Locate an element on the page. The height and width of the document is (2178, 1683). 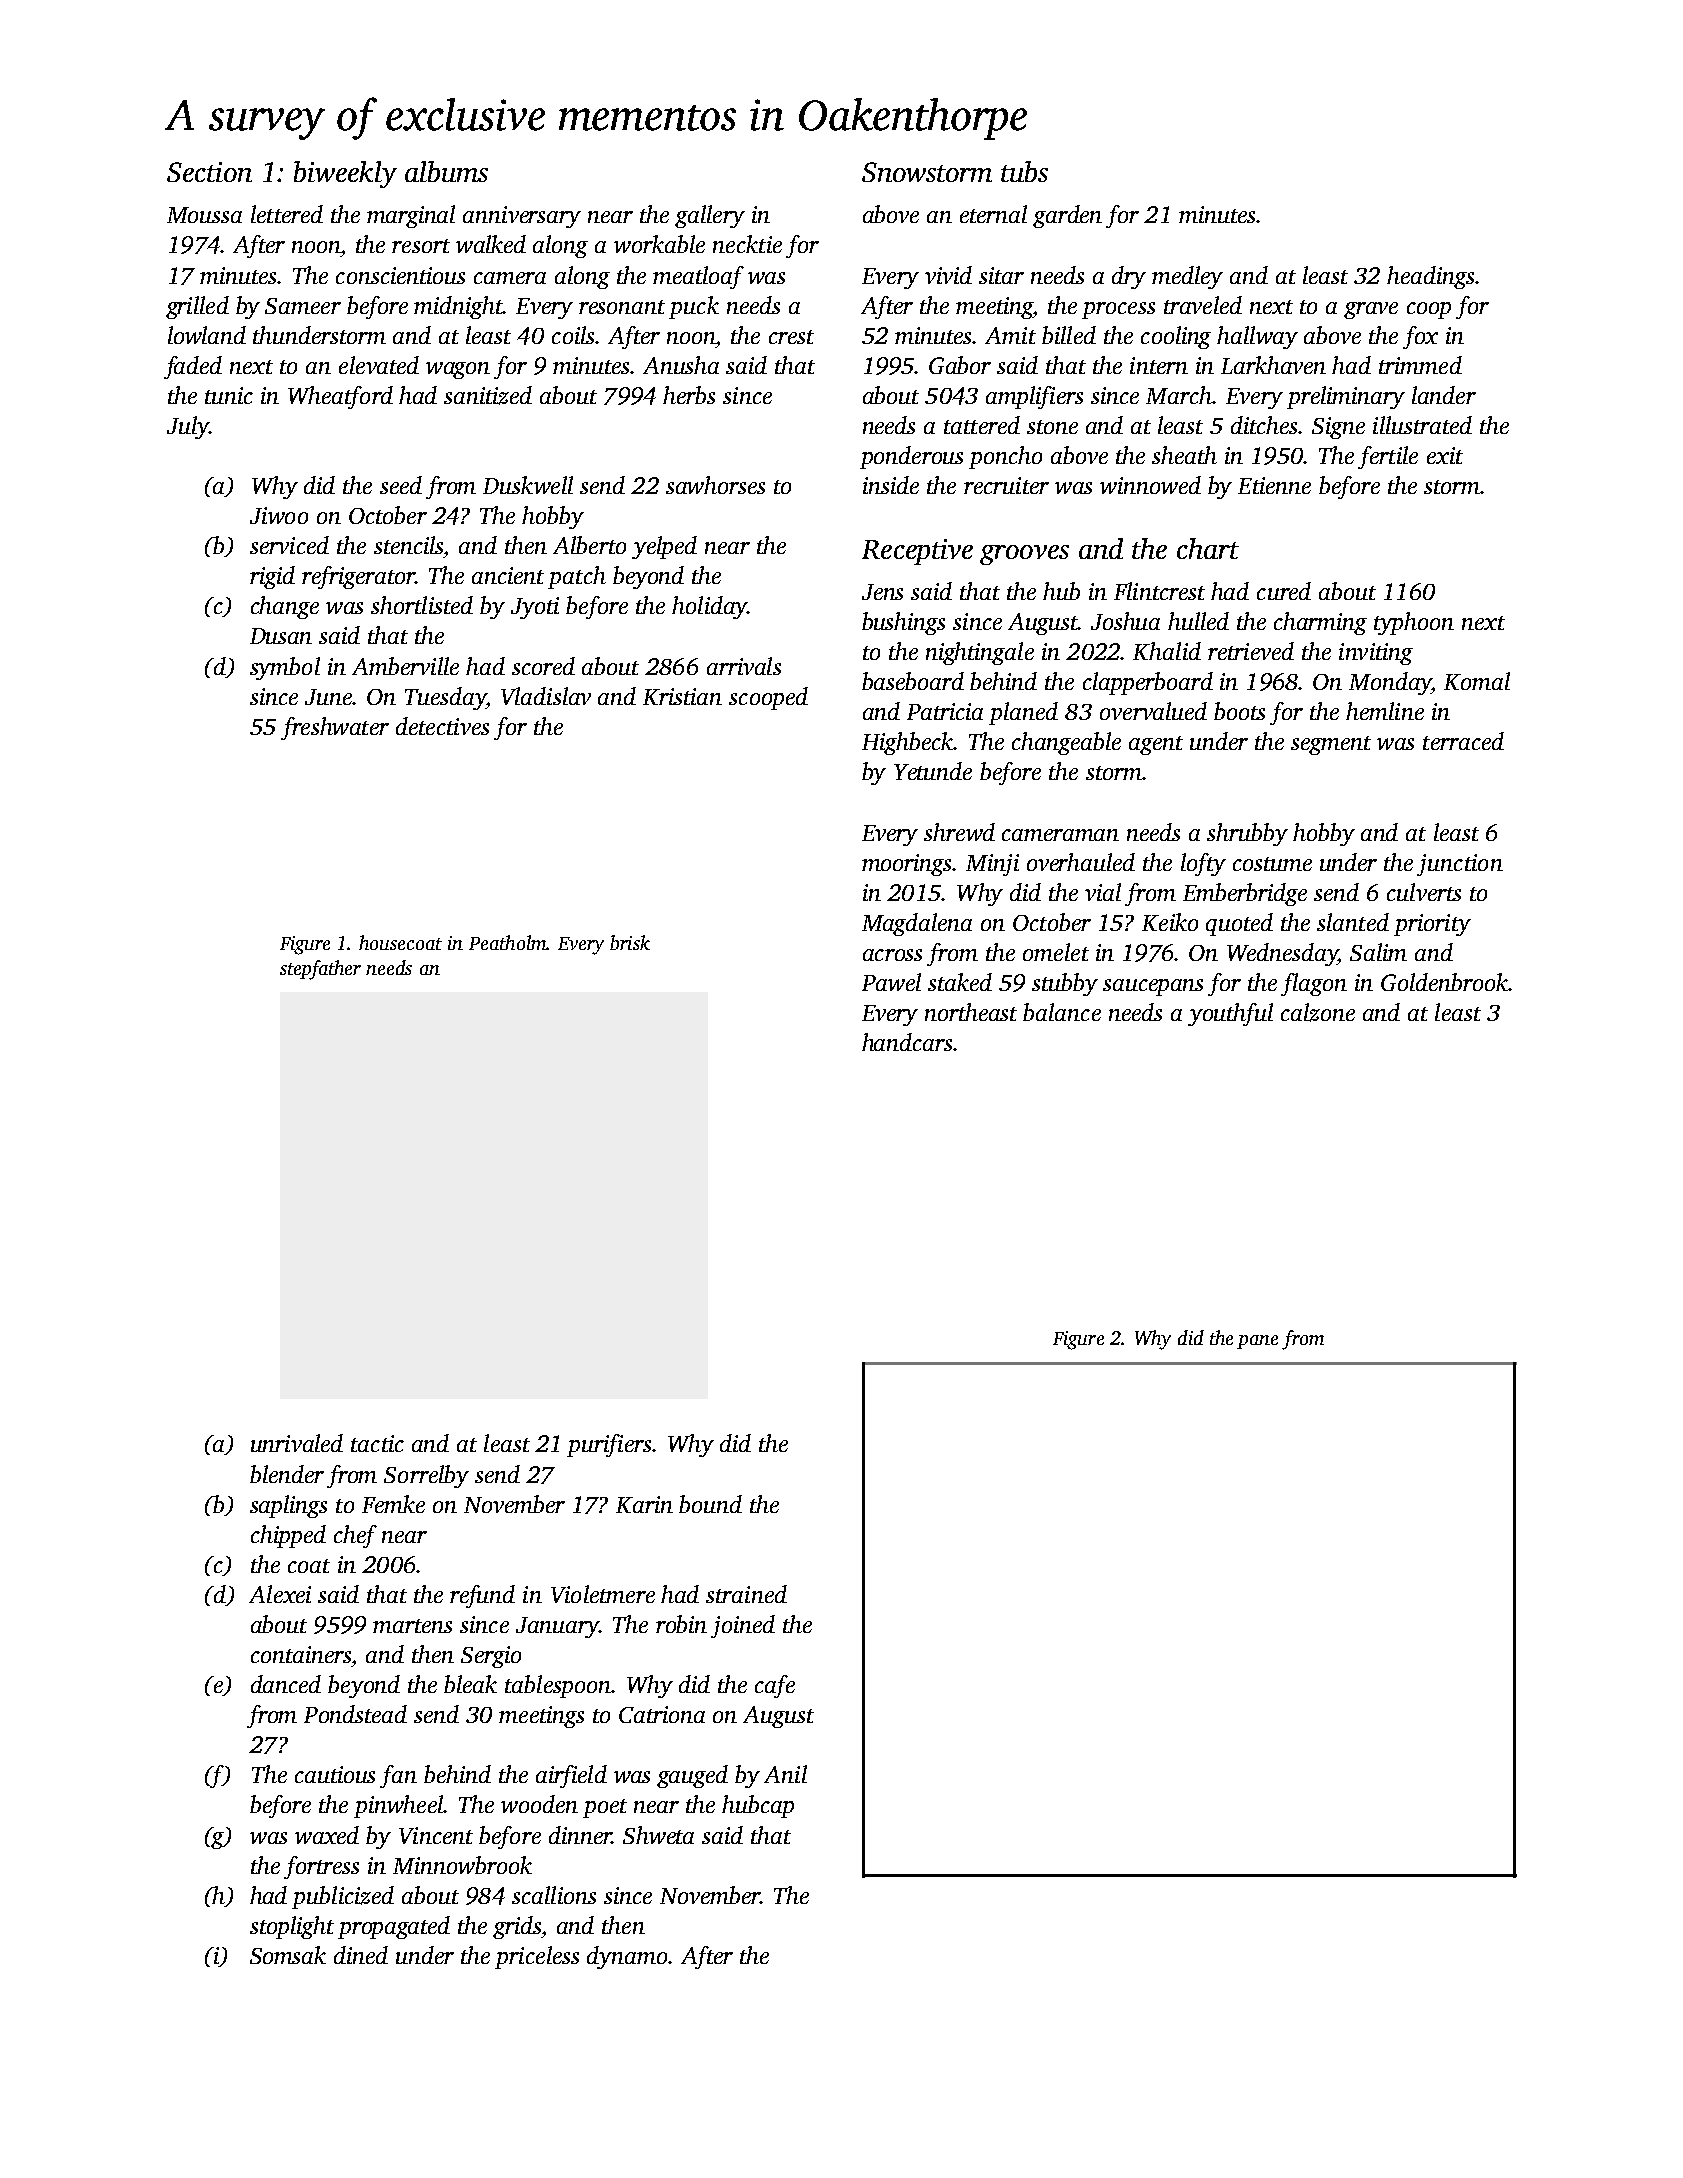
Sorrelby is located at coordinates (426, 1476).
